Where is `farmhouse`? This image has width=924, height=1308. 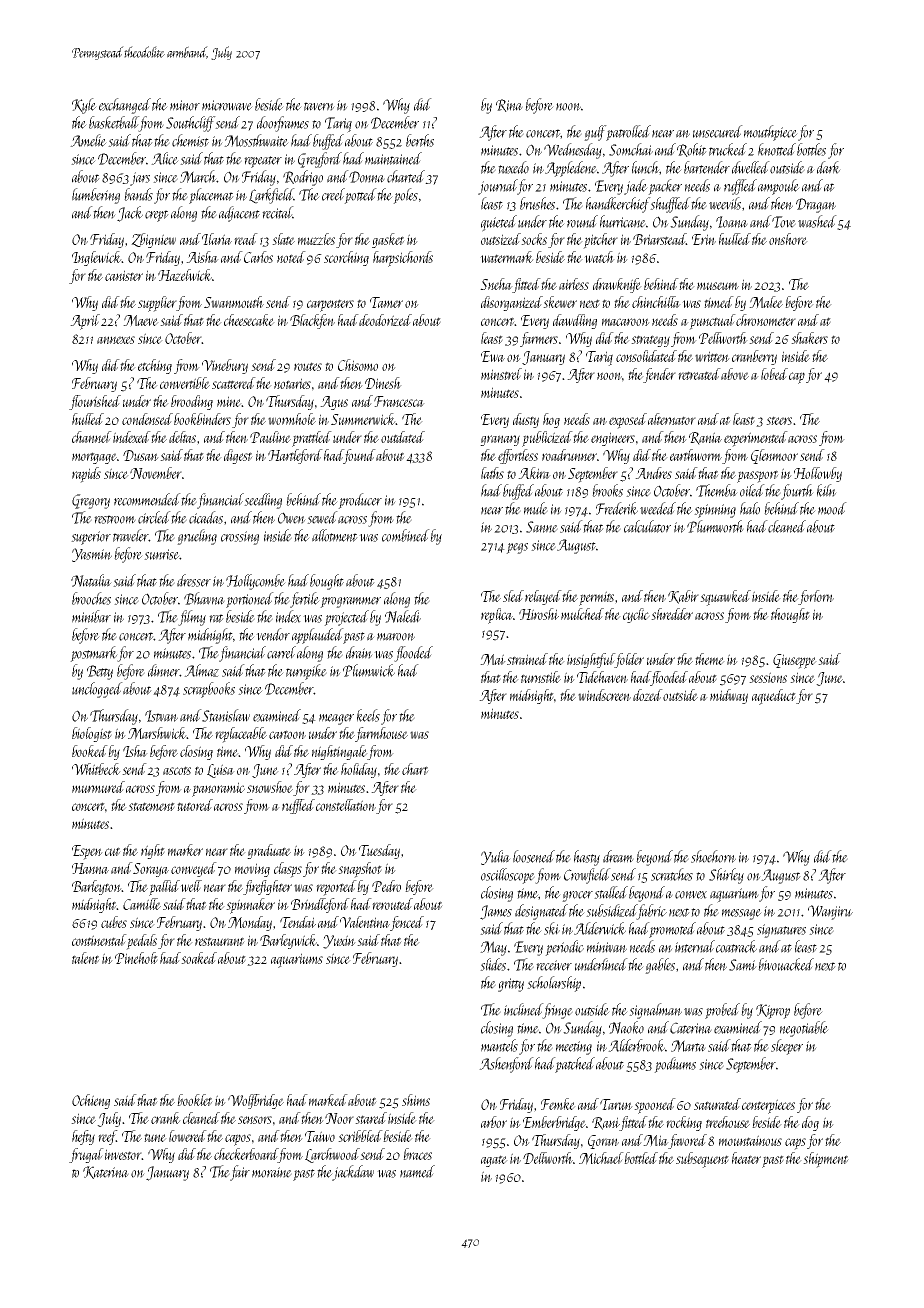
farmhouse is located at coordinates (381, 734).
